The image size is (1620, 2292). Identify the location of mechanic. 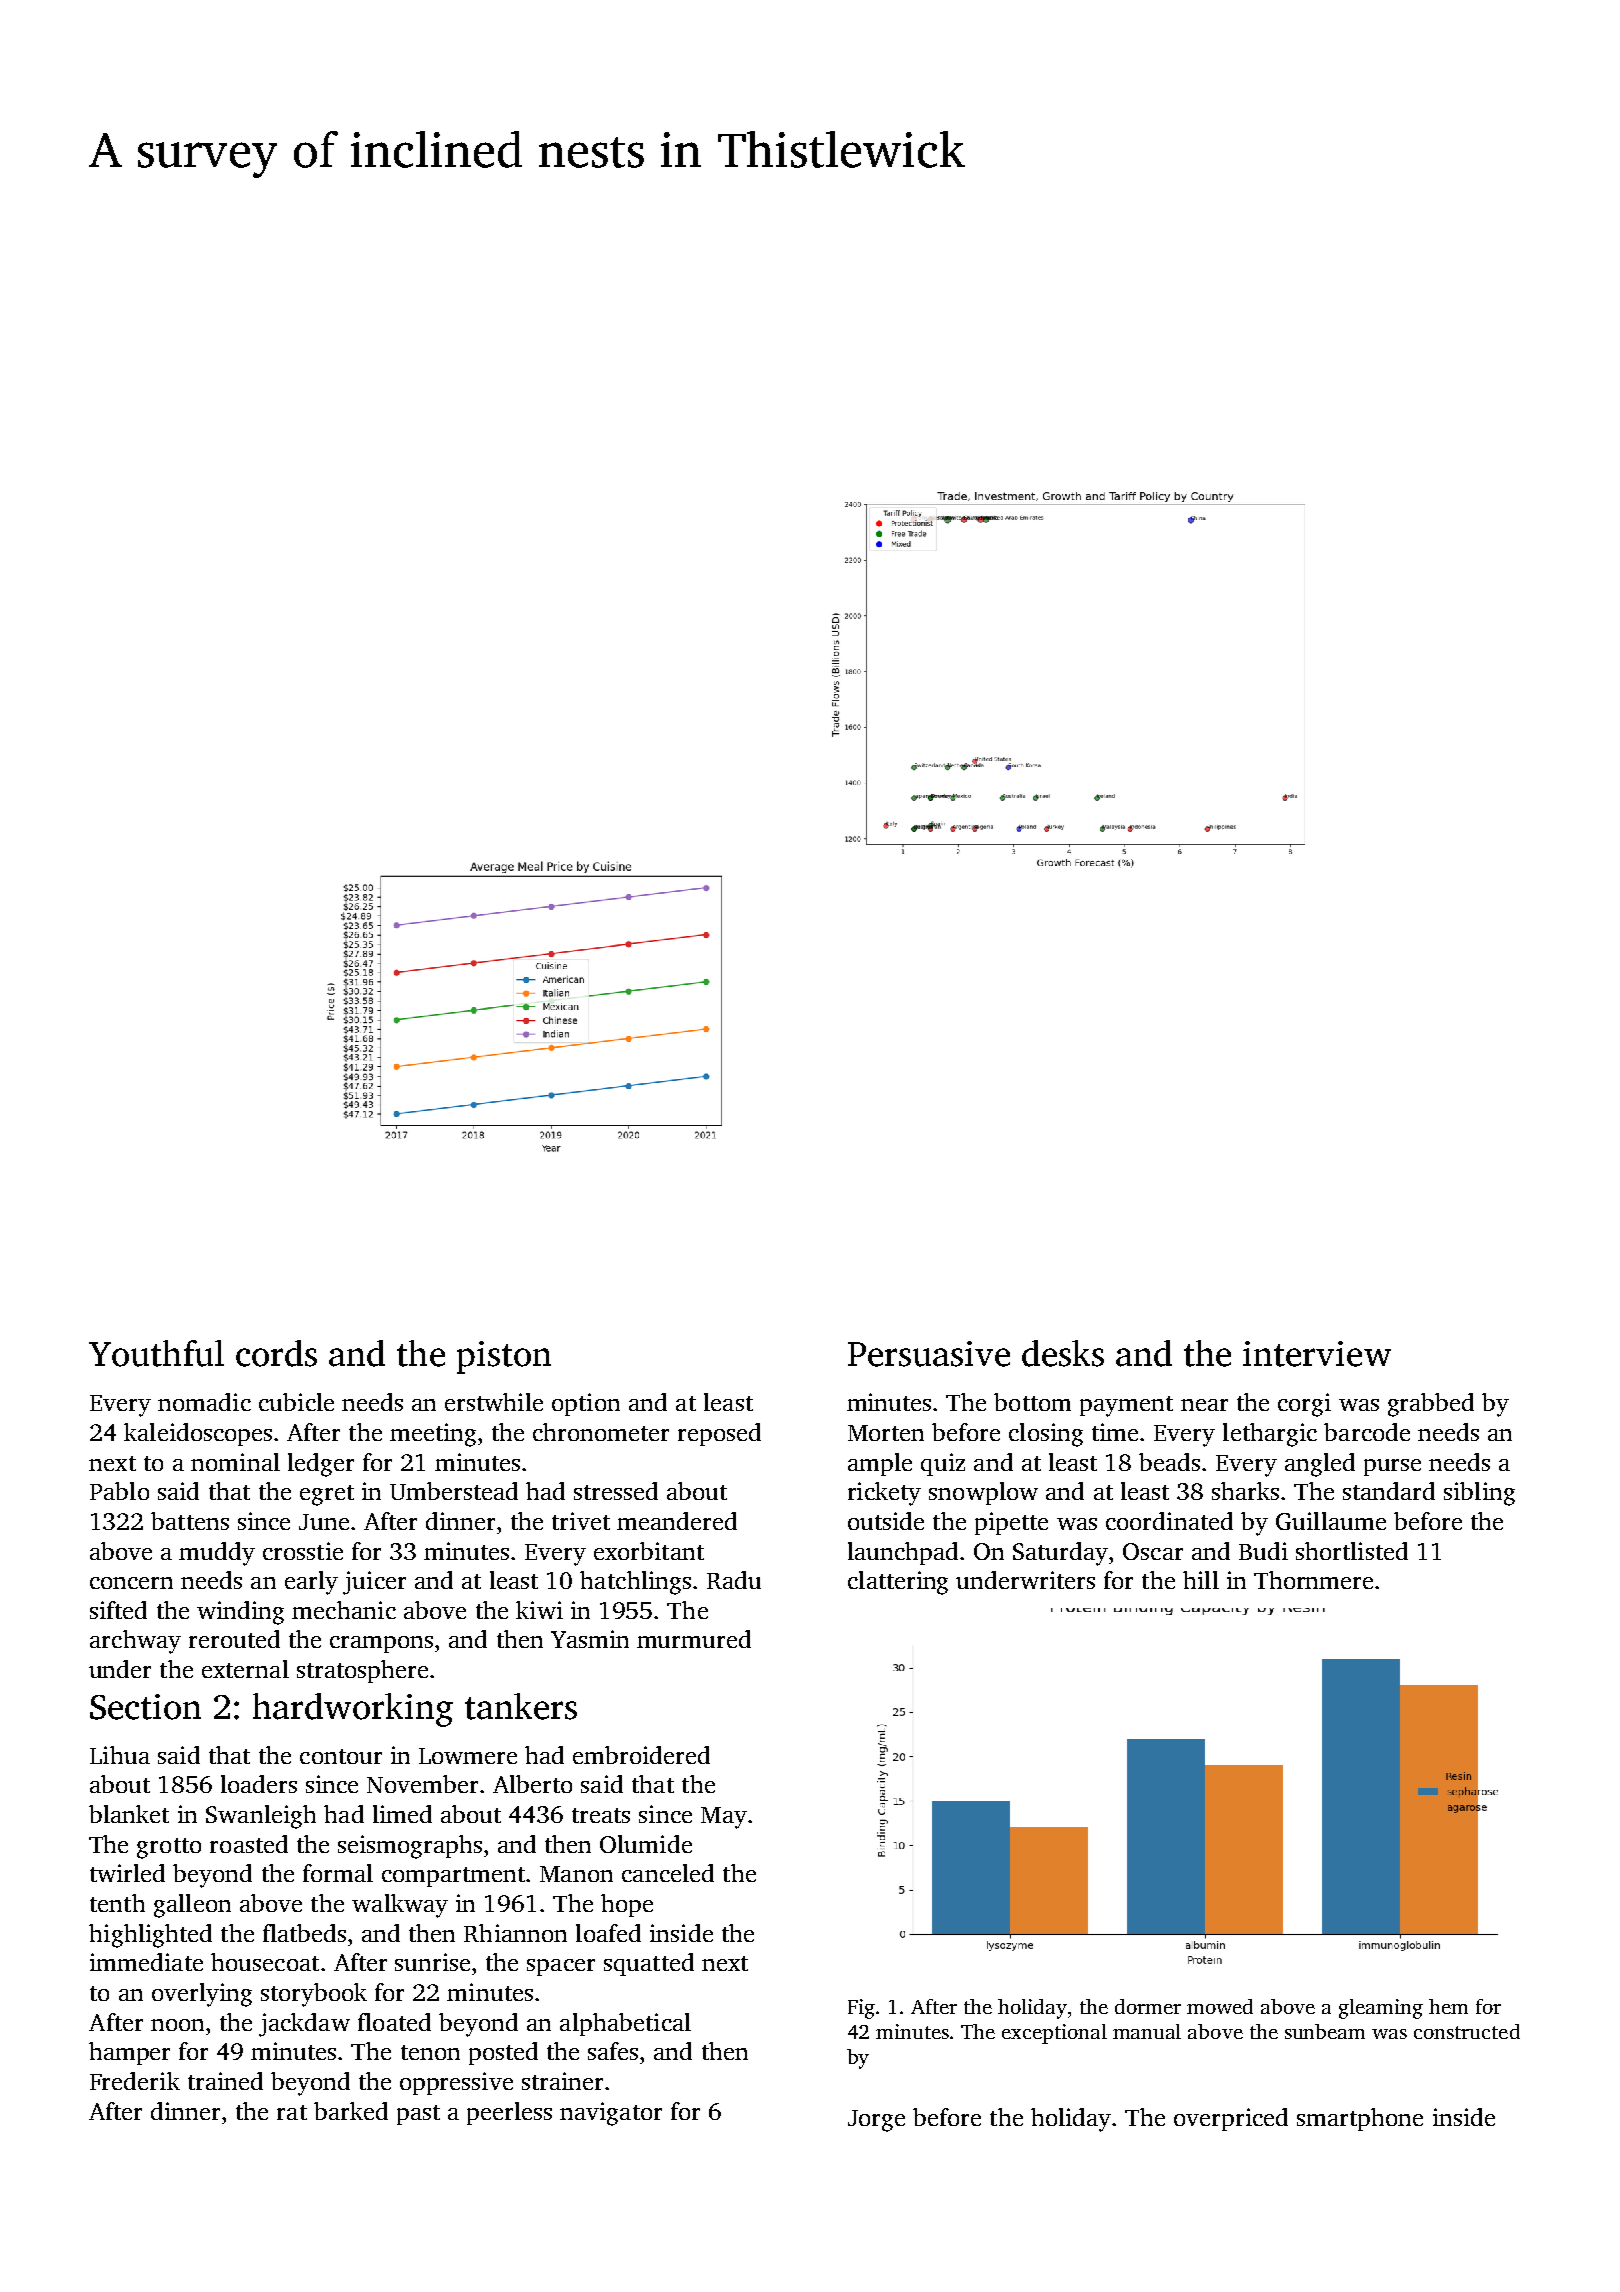
(344, 1610).
